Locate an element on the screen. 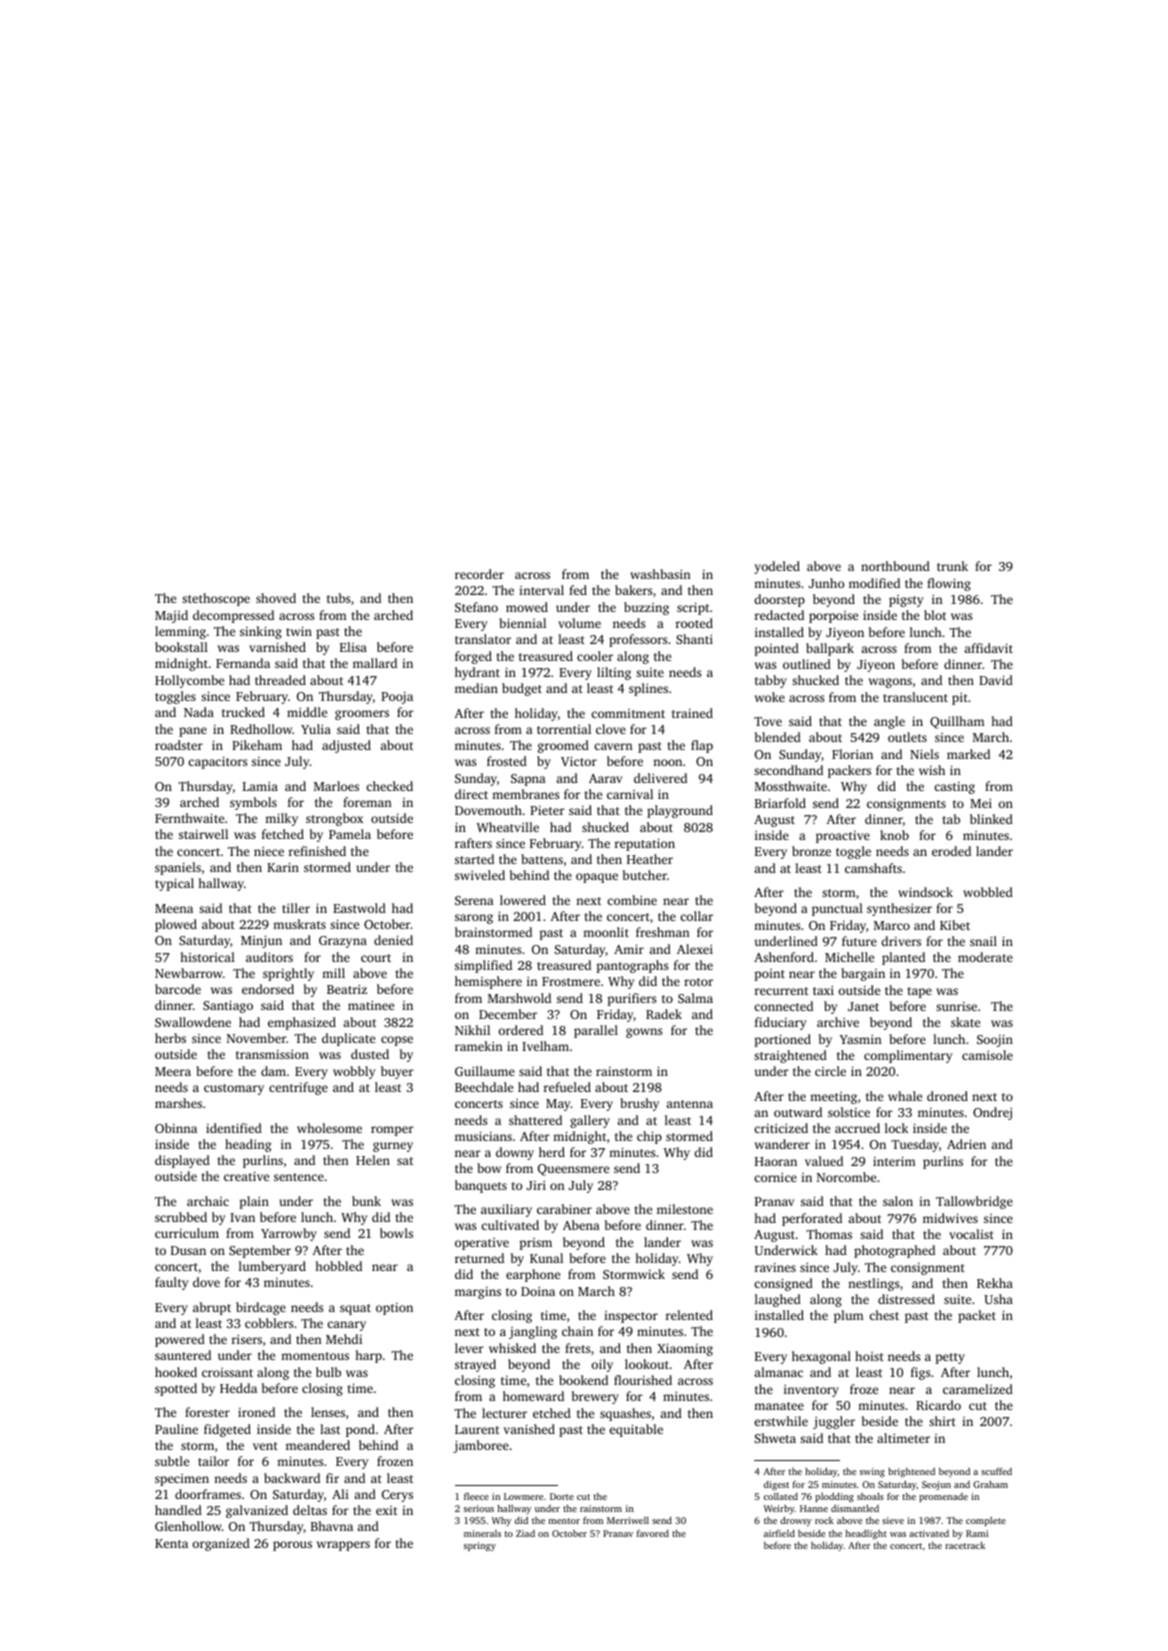 The image size is (1168, 1651). washbasin is located at coordinates (660, 574).
